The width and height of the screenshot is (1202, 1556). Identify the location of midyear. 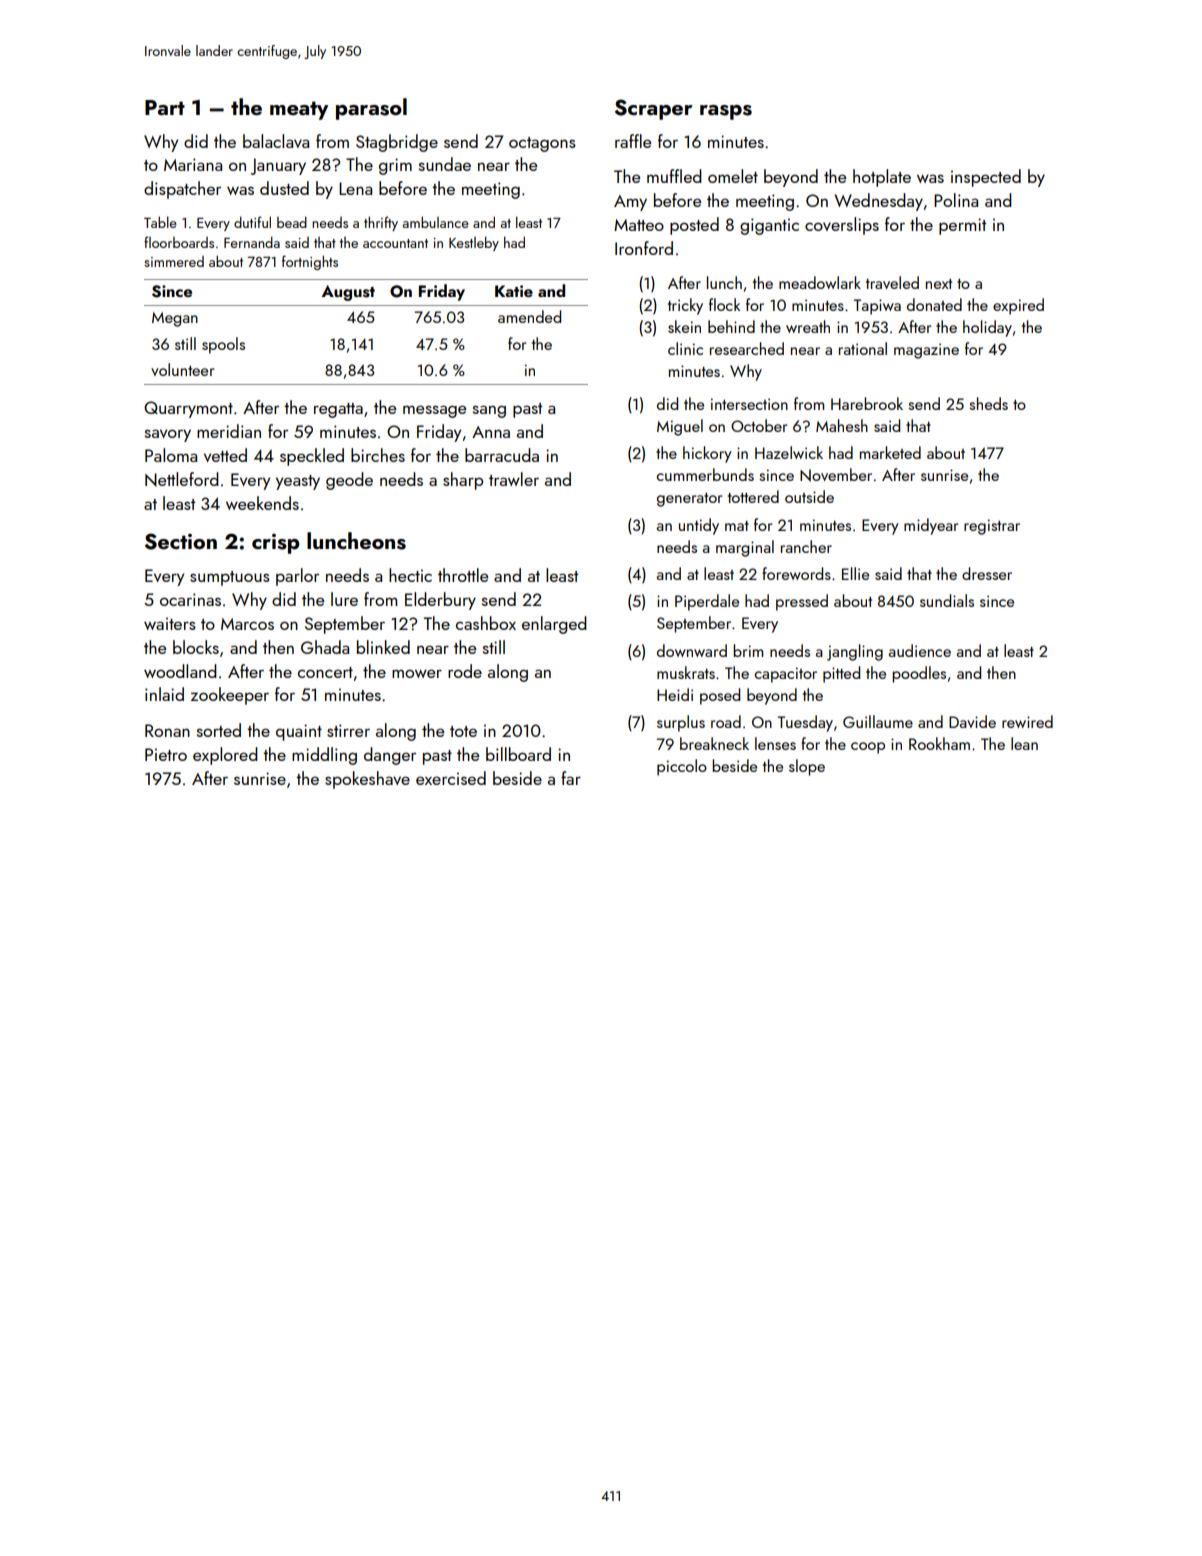
(931, 526).
